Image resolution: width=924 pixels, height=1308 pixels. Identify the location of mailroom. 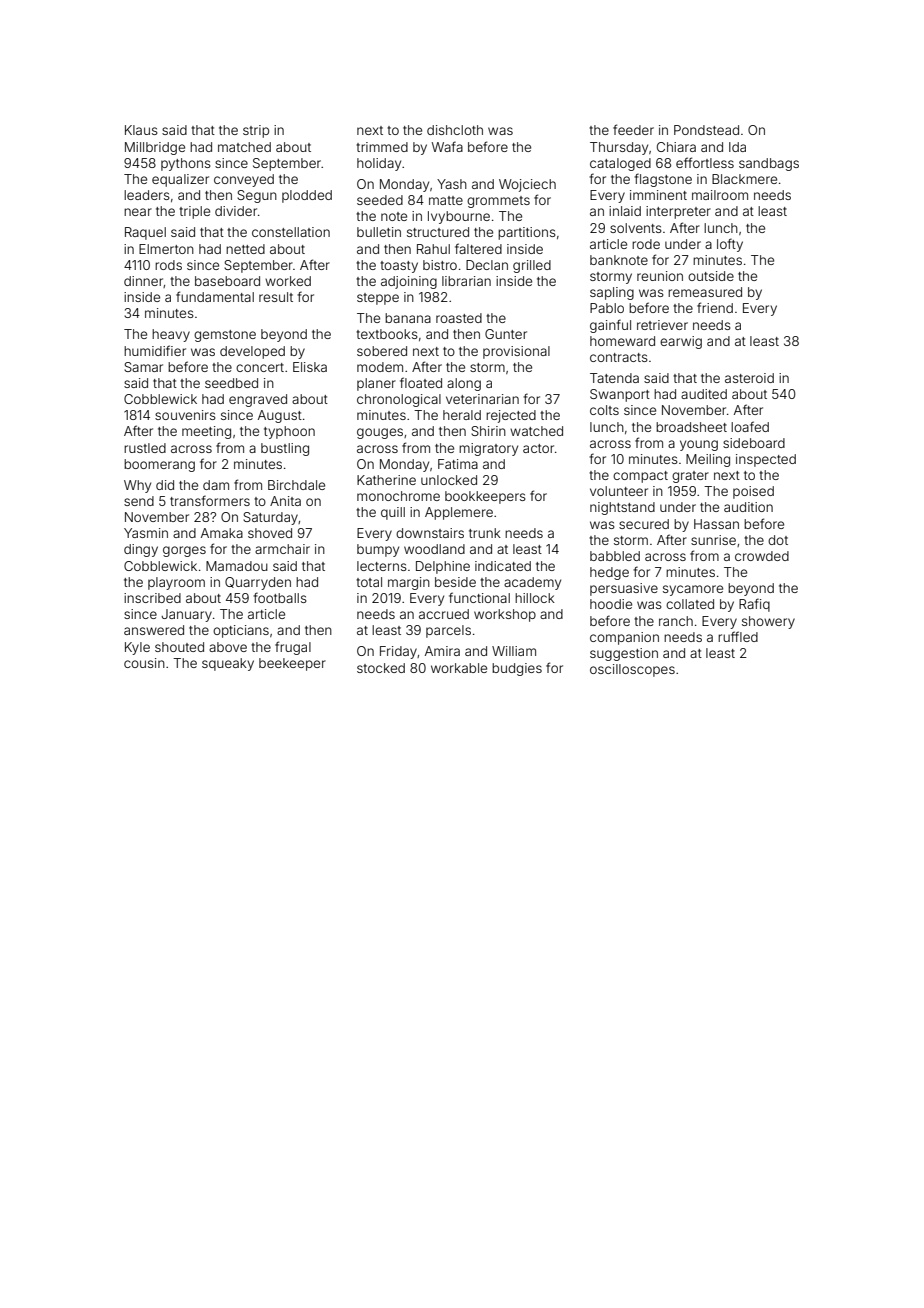
(720, 195).
